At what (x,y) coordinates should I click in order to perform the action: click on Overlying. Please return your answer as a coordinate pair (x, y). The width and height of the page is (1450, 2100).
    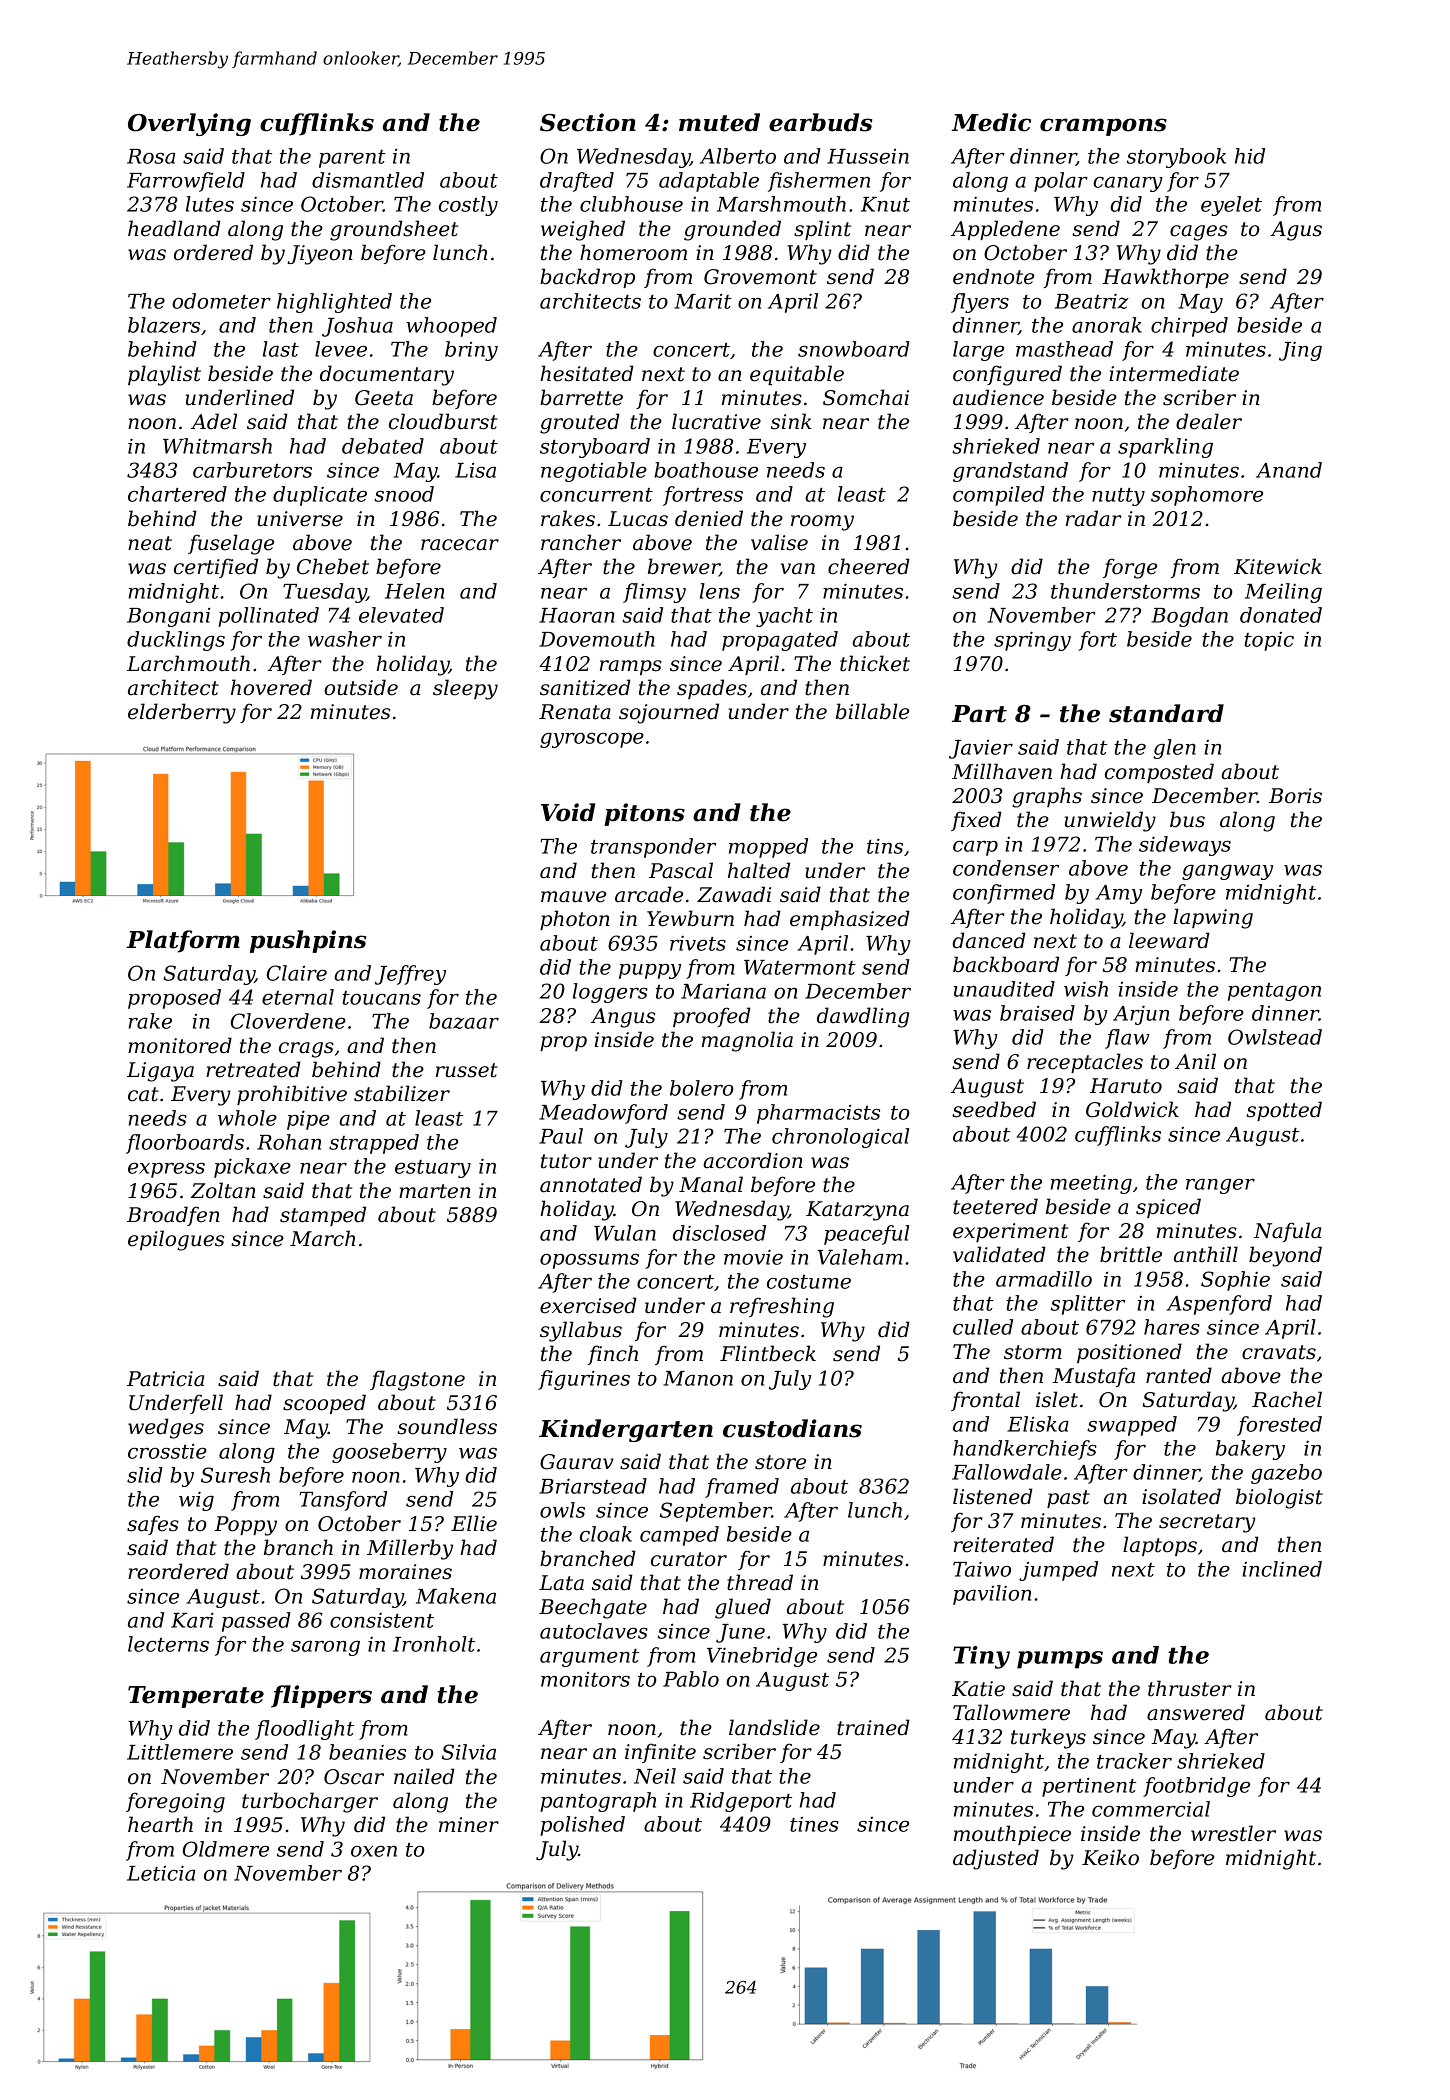
    Looking at the image, I should click on (189, 124).
